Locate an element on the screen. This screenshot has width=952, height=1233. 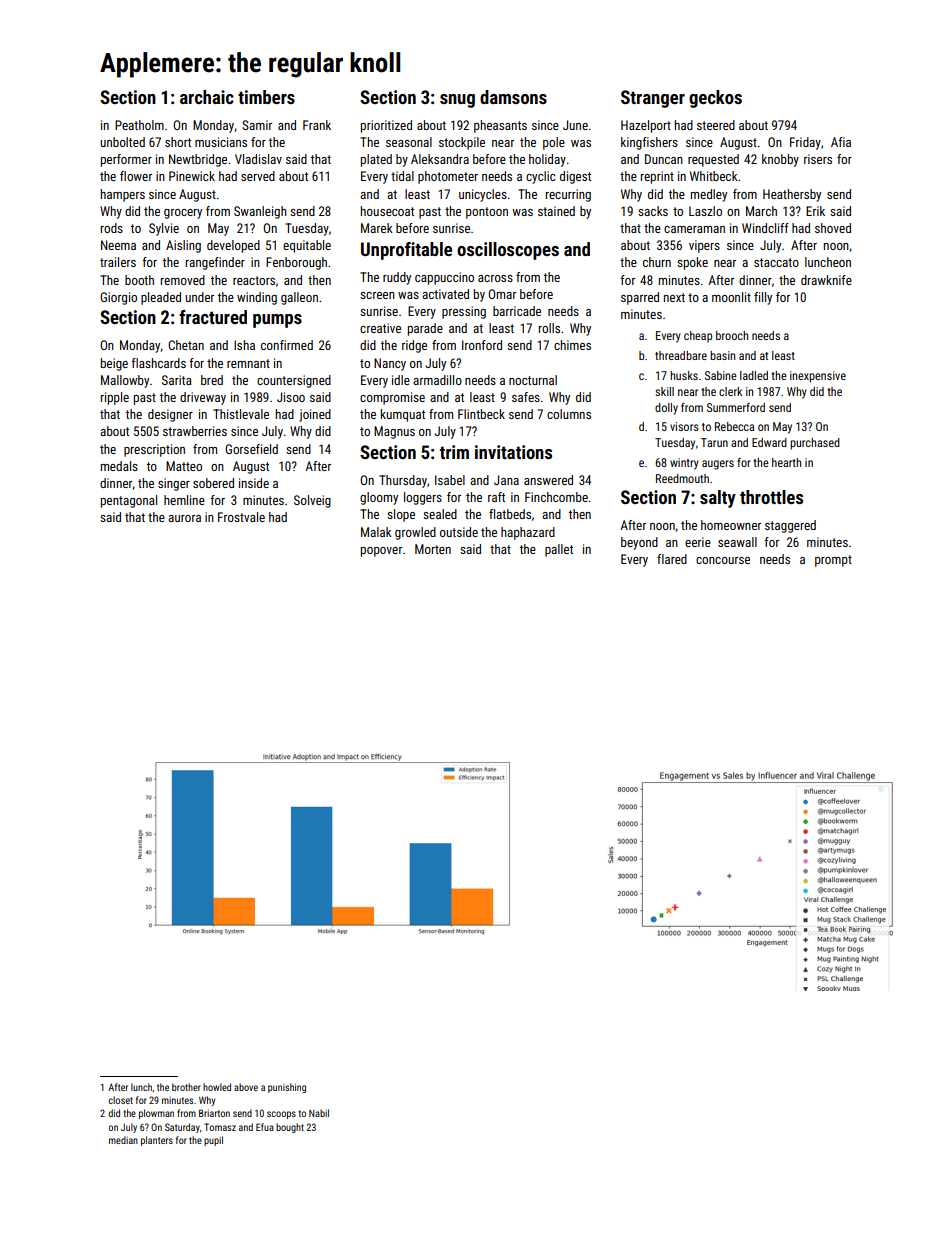
damsons is located at coordinates (513, 97).
